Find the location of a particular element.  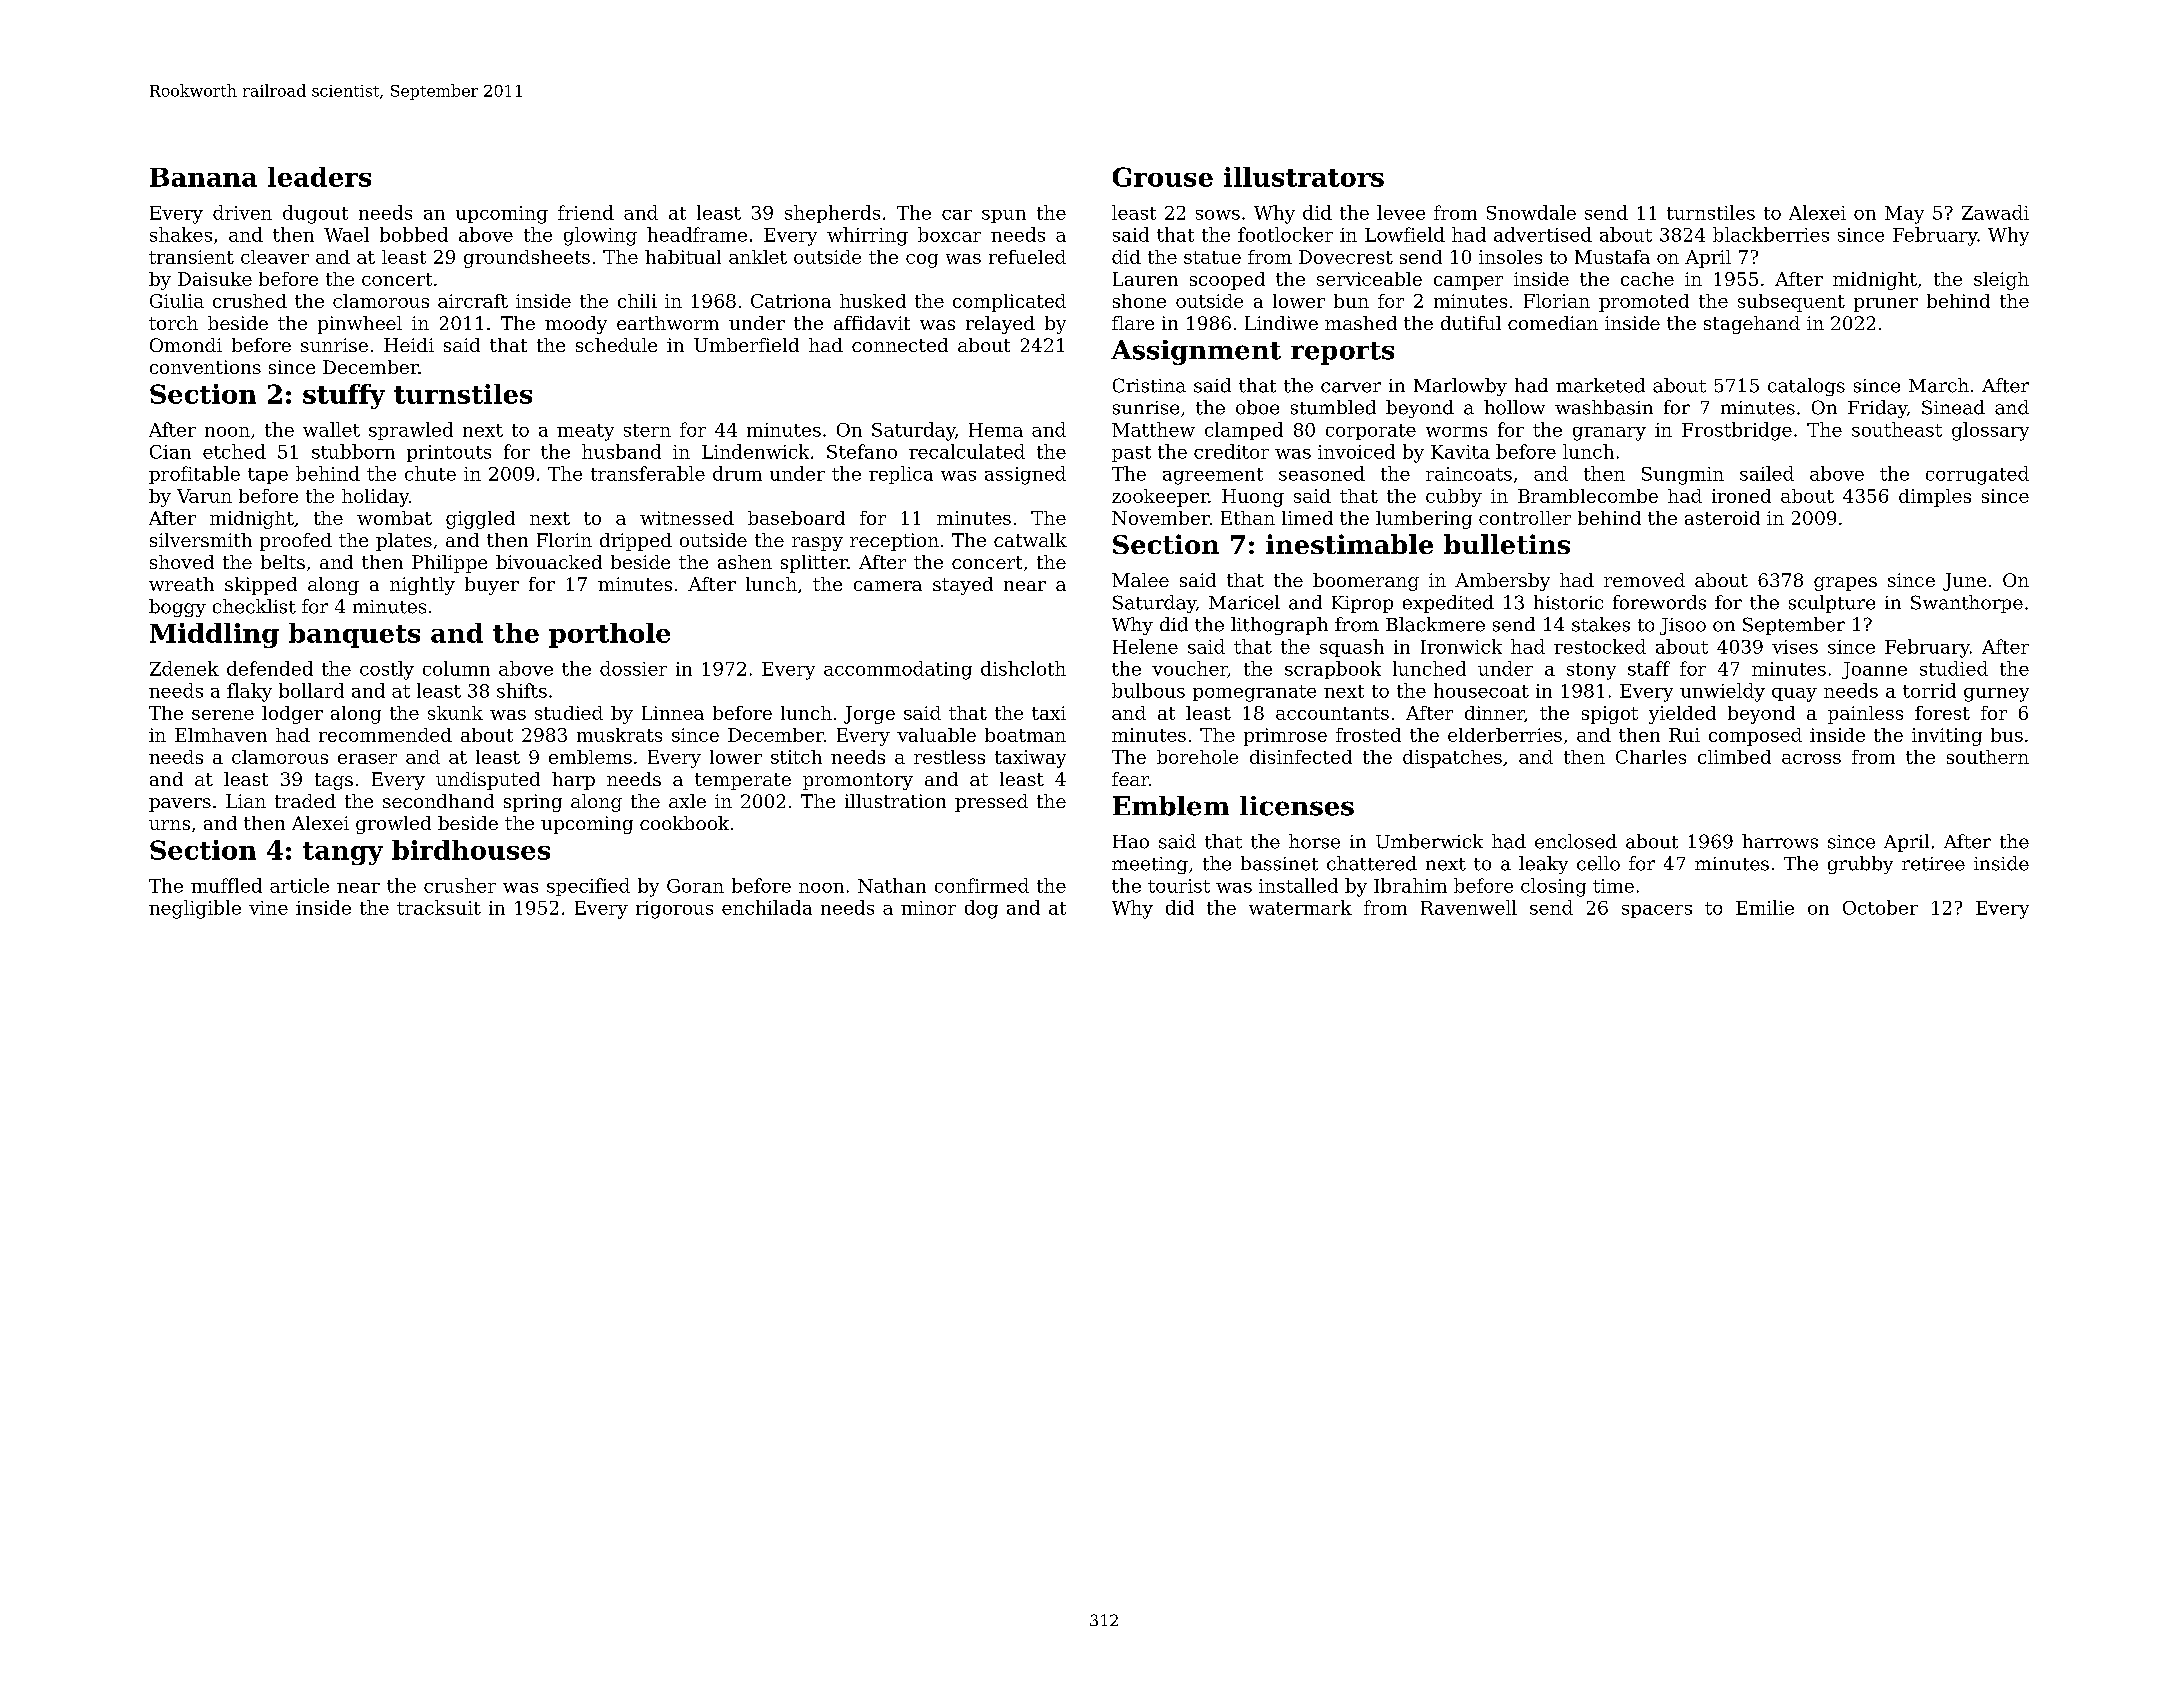

Banana is located at coordinates (203, 177).
